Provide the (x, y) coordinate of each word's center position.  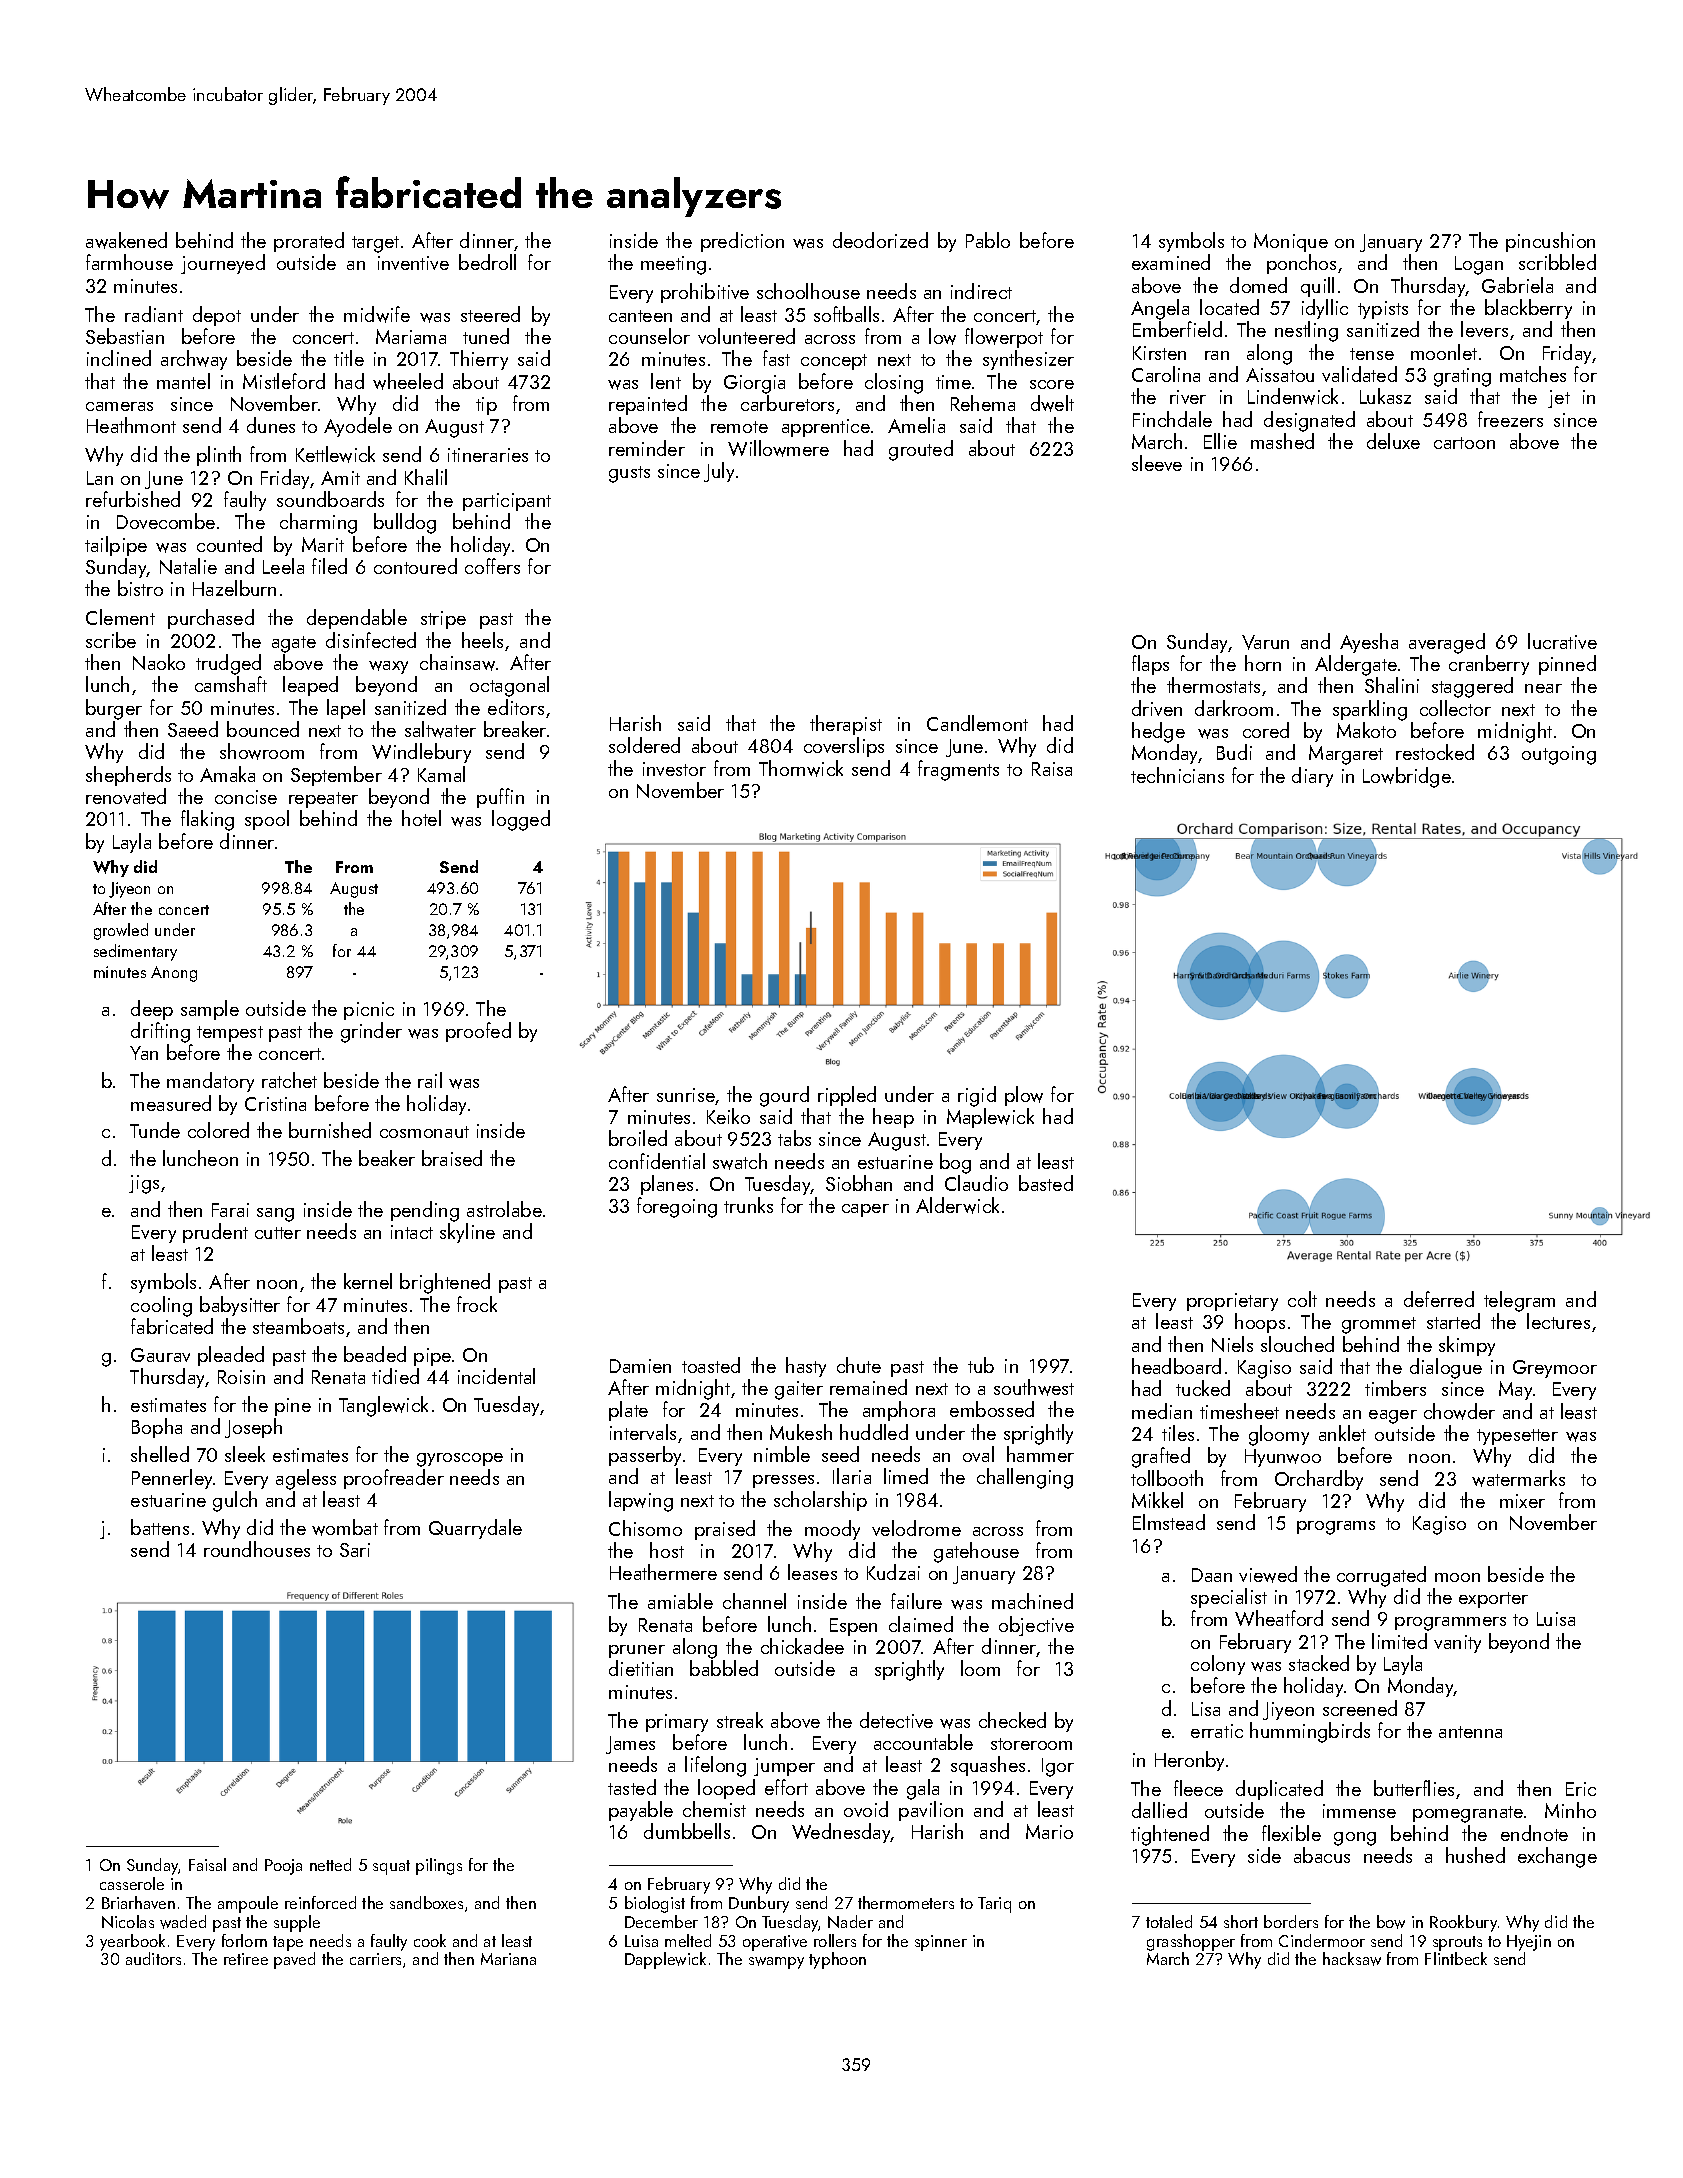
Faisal (207, 1864)
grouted (921, 450)
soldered (644, 745)
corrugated (1381, 1576)
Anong (174, 974)
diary (1312, 777)
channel (754, 1601)
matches (1533, 374)
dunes (271, 425)
